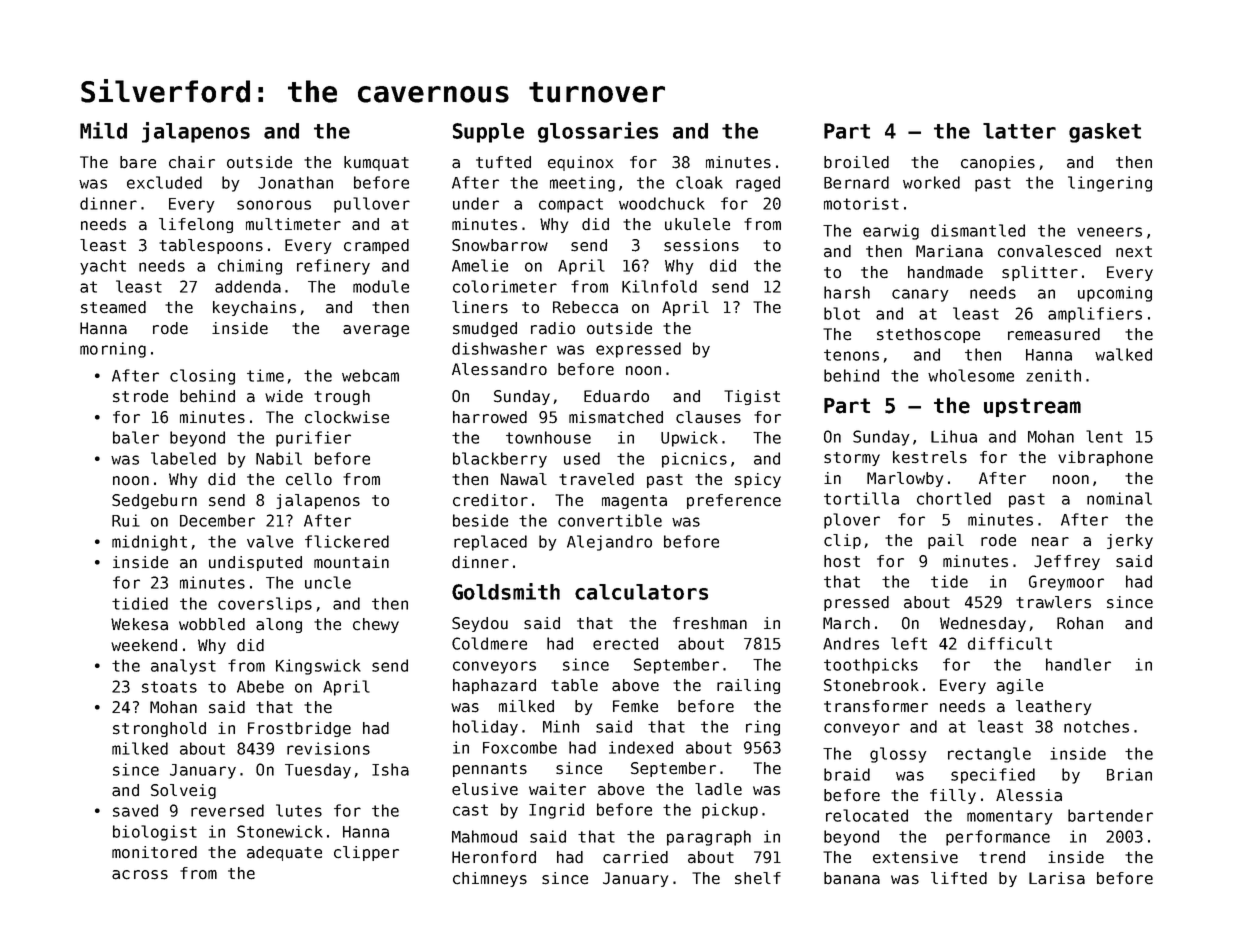 The height and width of the screenshot is (952, 1233). Describe the element at coordinates (347, 417) in the screenshot. I see `clockwise` at that location.
